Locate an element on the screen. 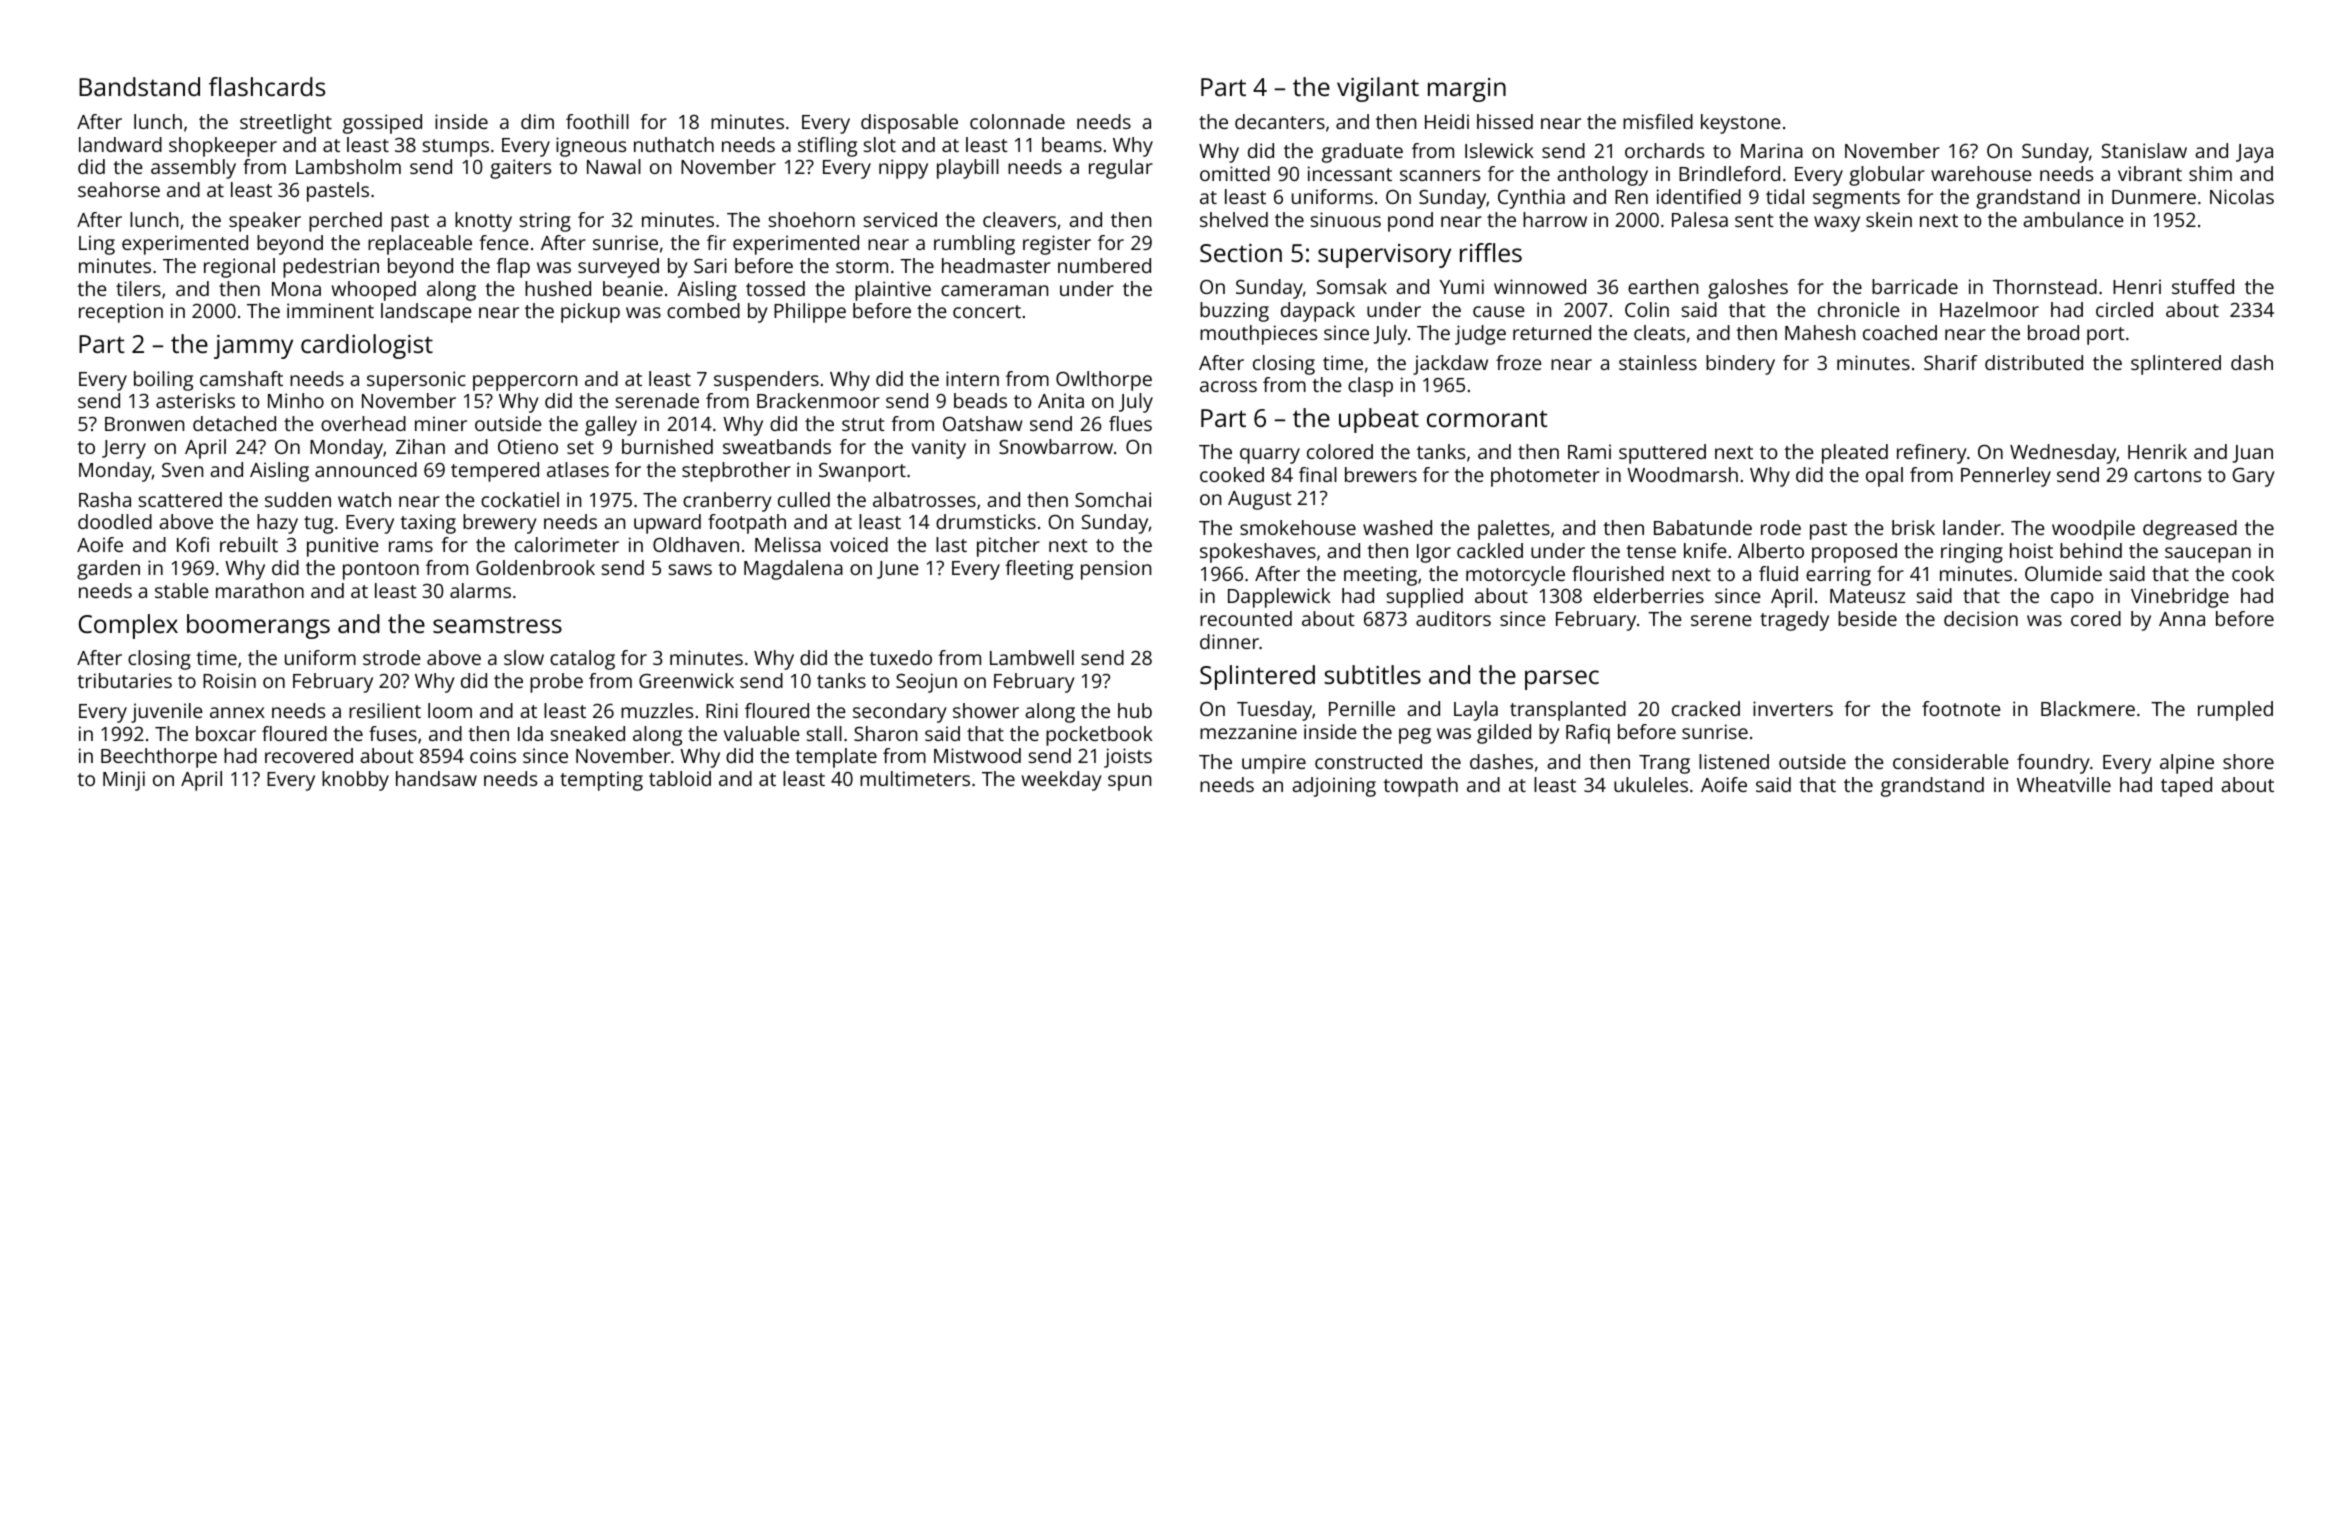 The image size is (2352, 1522). decanters is located at coordinates (1280, 121).
